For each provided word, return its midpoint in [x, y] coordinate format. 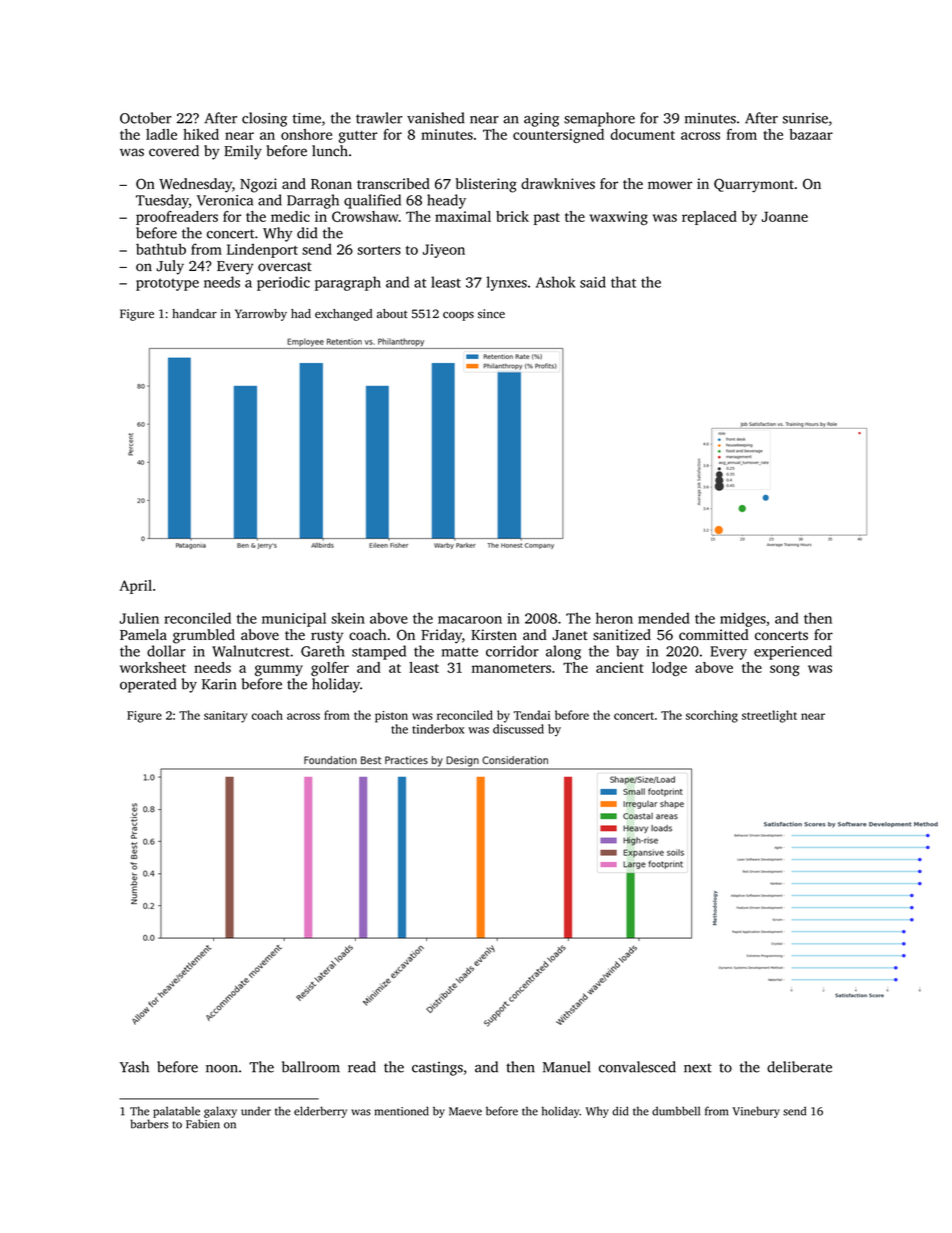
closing [264, 119]
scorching [712, 716]
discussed [518, 729]
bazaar [811, 134]
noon [222, 1069]
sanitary [225, 717]
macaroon [470, 620]
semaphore [599, 119]
